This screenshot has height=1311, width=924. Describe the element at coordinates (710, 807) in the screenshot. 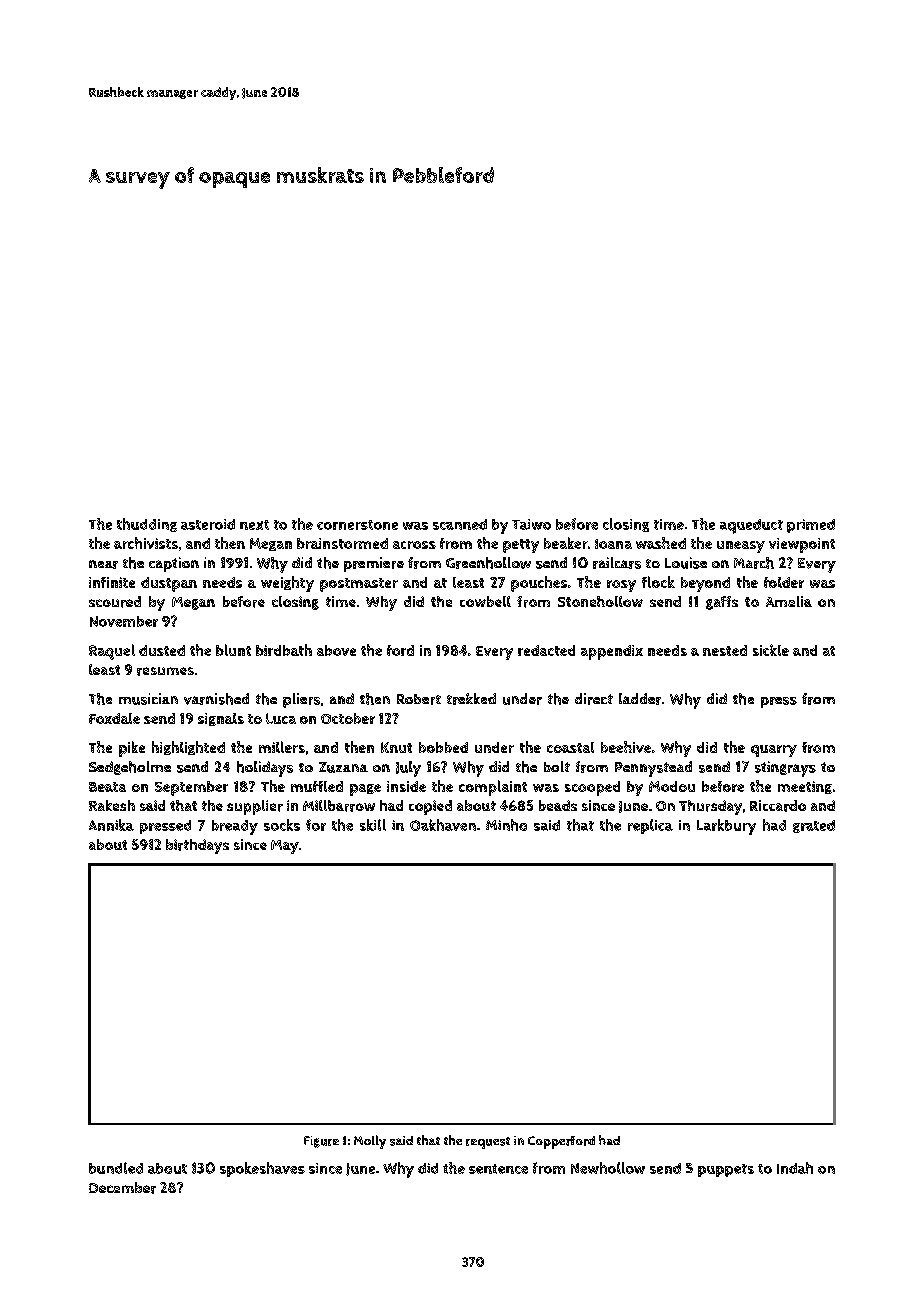

I see `Thursday` at that location.
